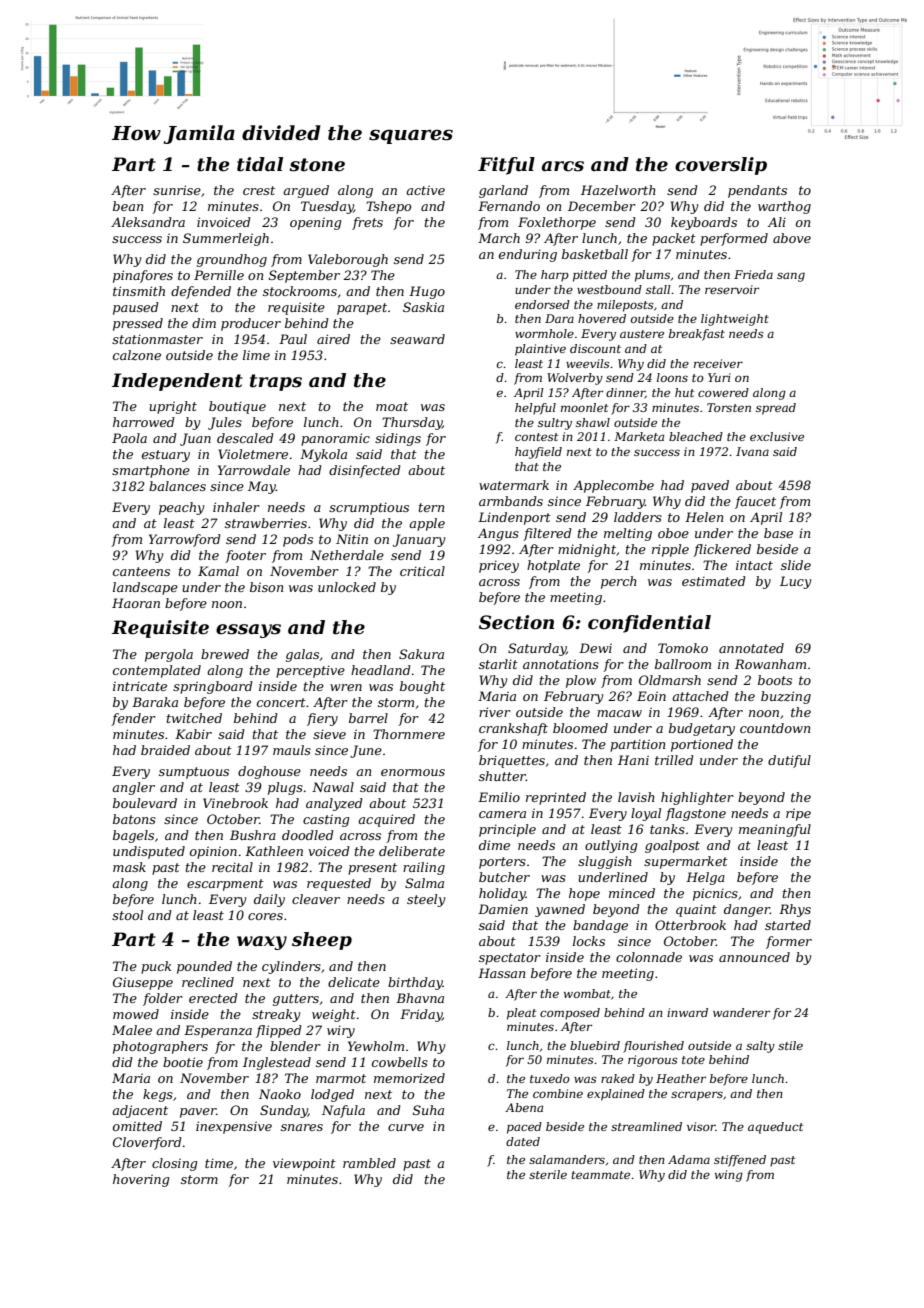 The height and width of the page is (1308, 924). I want to click on Marketa, so click(639, 436).
